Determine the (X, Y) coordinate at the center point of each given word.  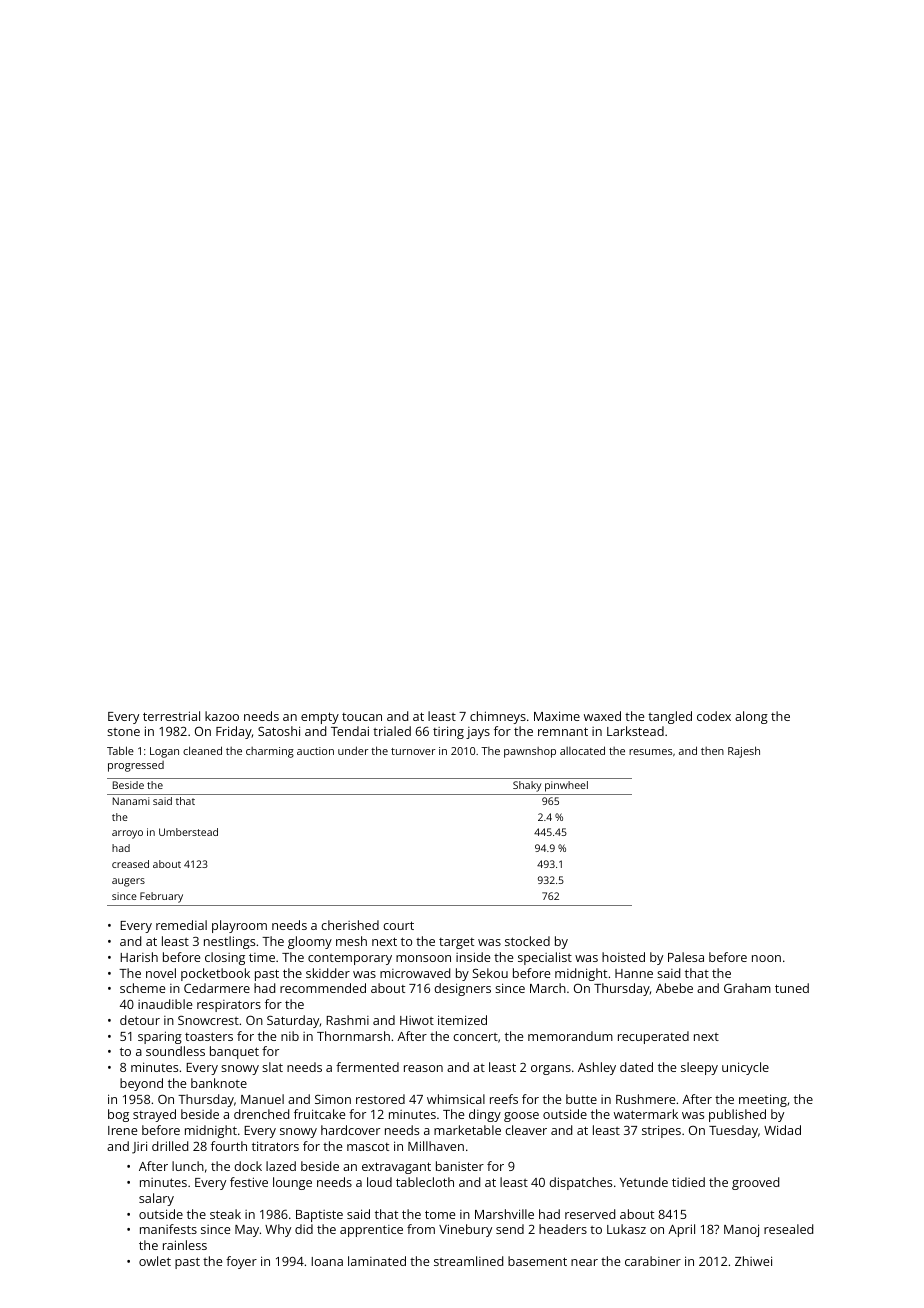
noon (766, 958)
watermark (646, 1114)
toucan (362, 717)
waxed (602, 716)
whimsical (456, 1099)
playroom (239, 926)
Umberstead (188, 832)
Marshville (504, 1214)
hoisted (623, 957)
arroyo (127, 834)
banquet (234, 1052)
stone (123, 732)
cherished (350, 925)
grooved (755, 1183)
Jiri (139, 1147)
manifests (168, 1229)
